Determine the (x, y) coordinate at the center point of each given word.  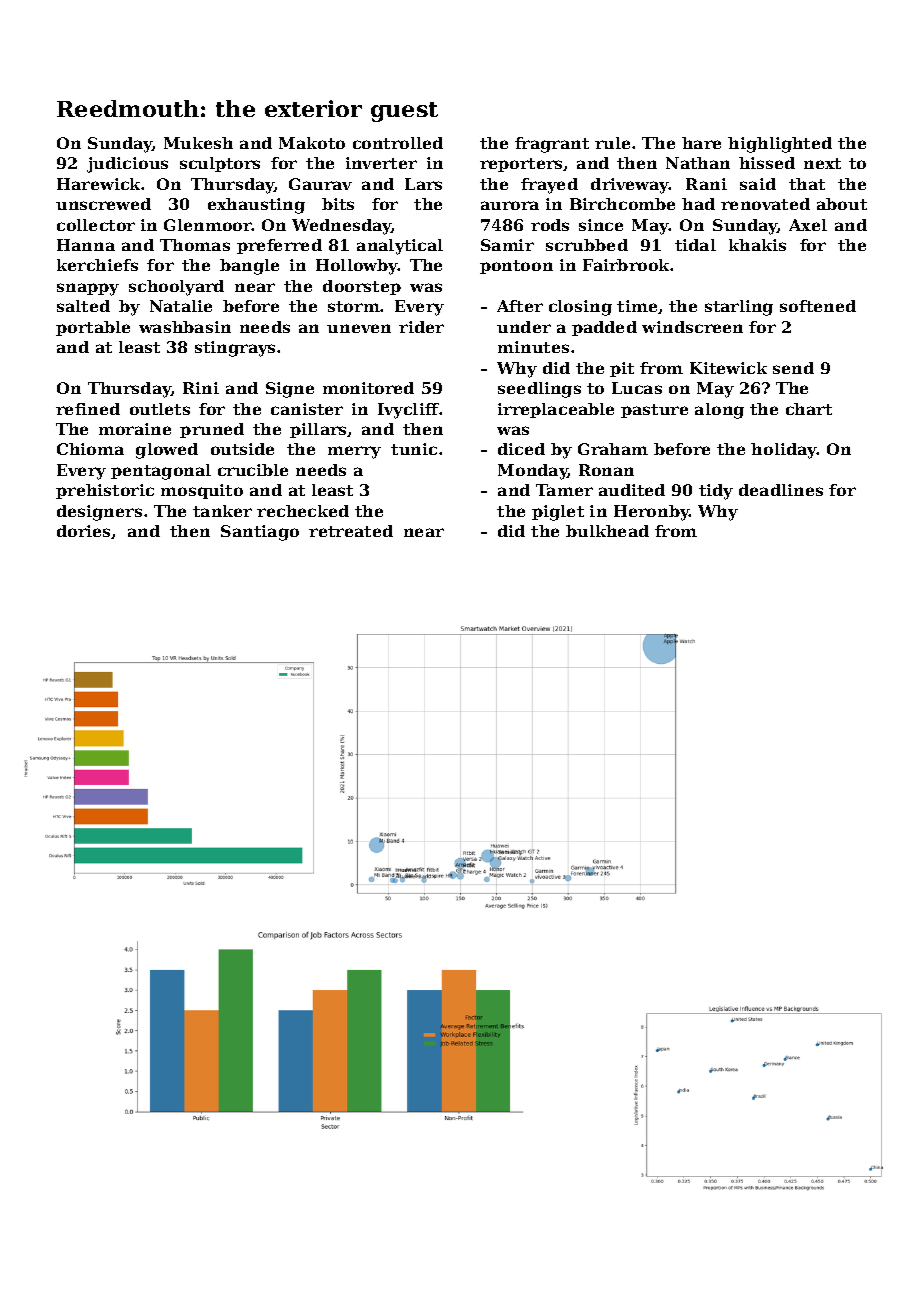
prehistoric (105, 491)
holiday (784, 451)
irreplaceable (556, 410)
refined (88, 409)
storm (354, 306)
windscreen (692, 327)
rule (612, 143)
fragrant (552, 145)
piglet (558, 513)
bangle (249, 267)
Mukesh (198, 143)
